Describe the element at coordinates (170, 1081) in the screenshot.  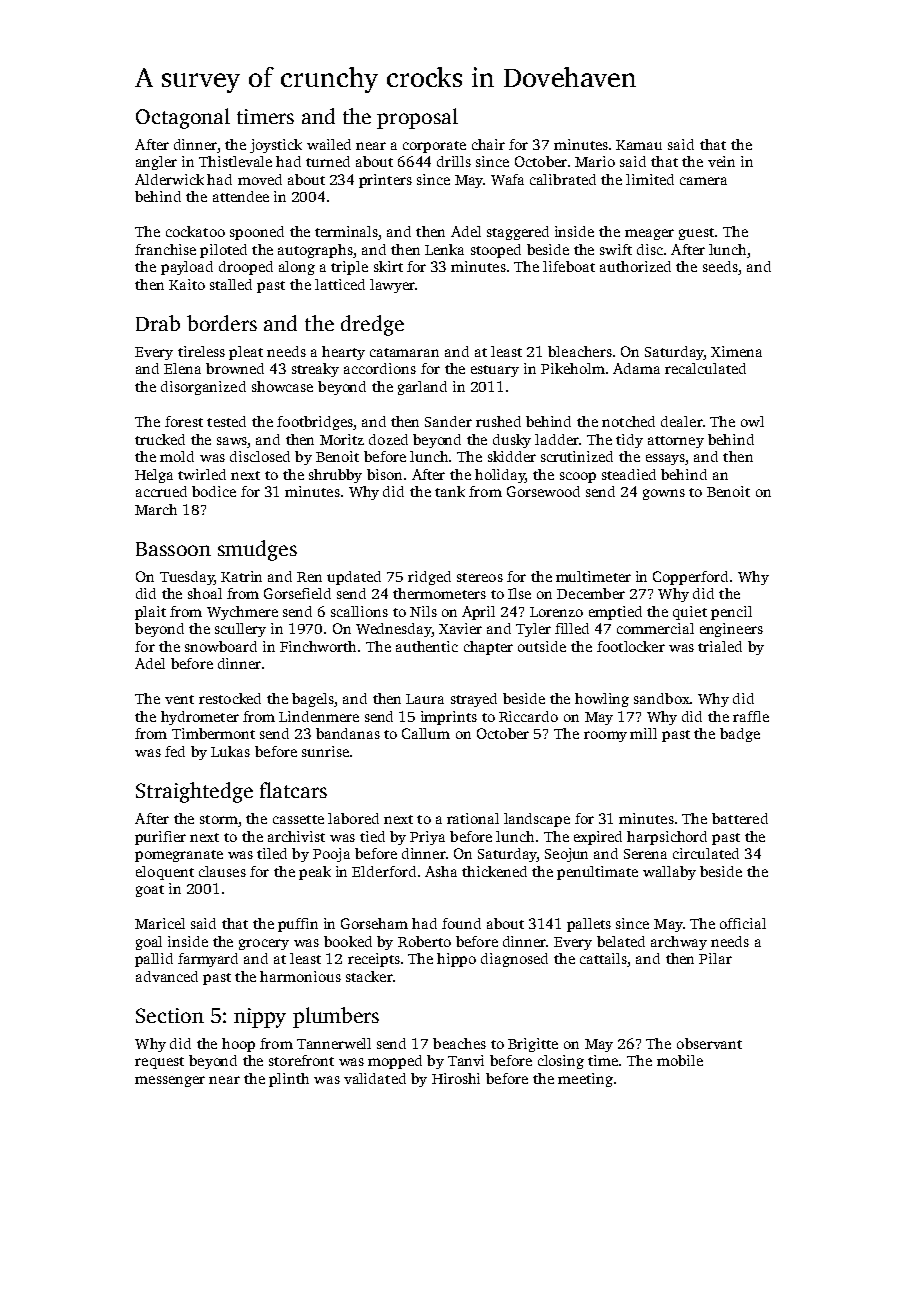
I see `messenger` at that location.
